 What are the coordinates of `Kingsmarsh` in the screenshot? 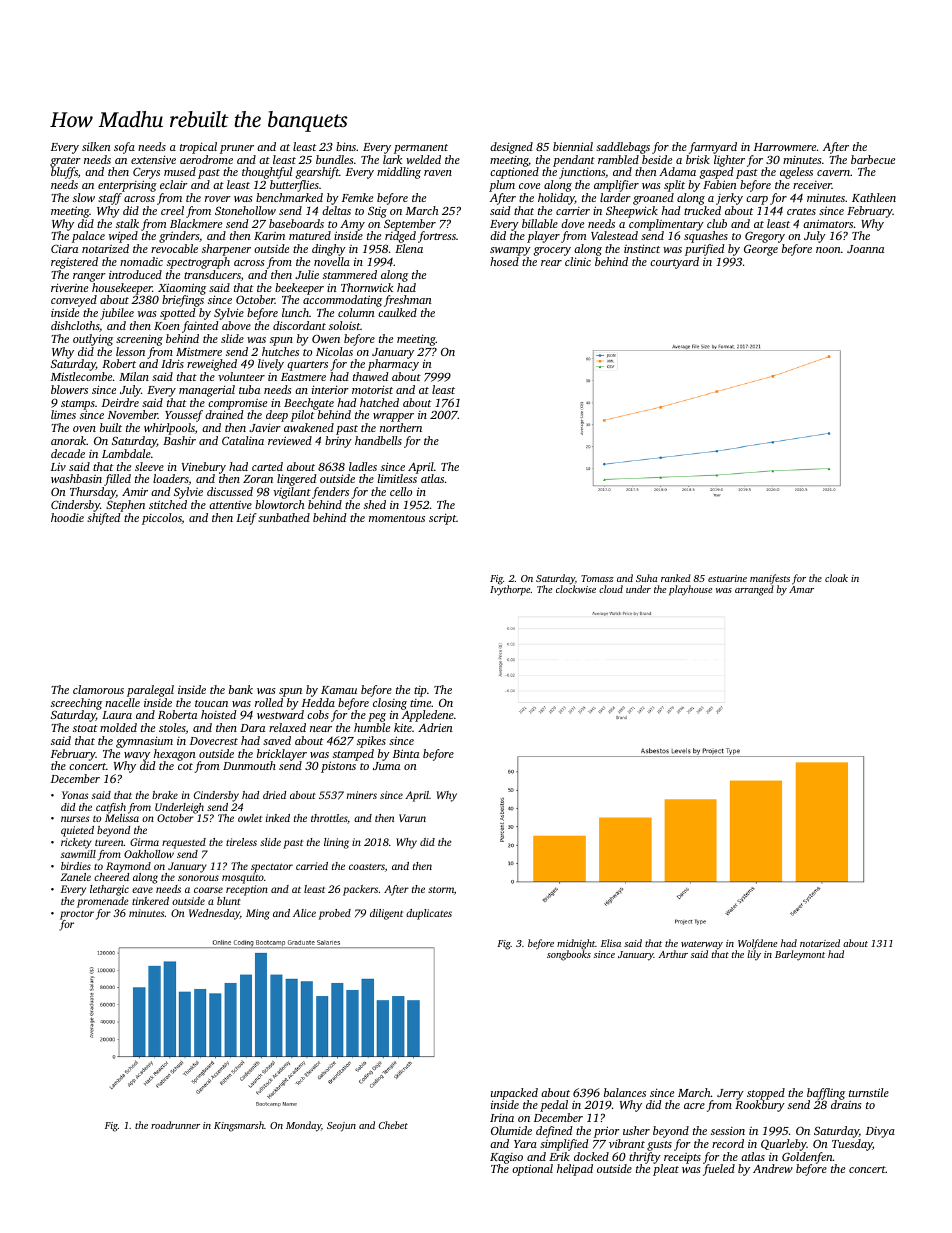 It's located at (239, 1126).
